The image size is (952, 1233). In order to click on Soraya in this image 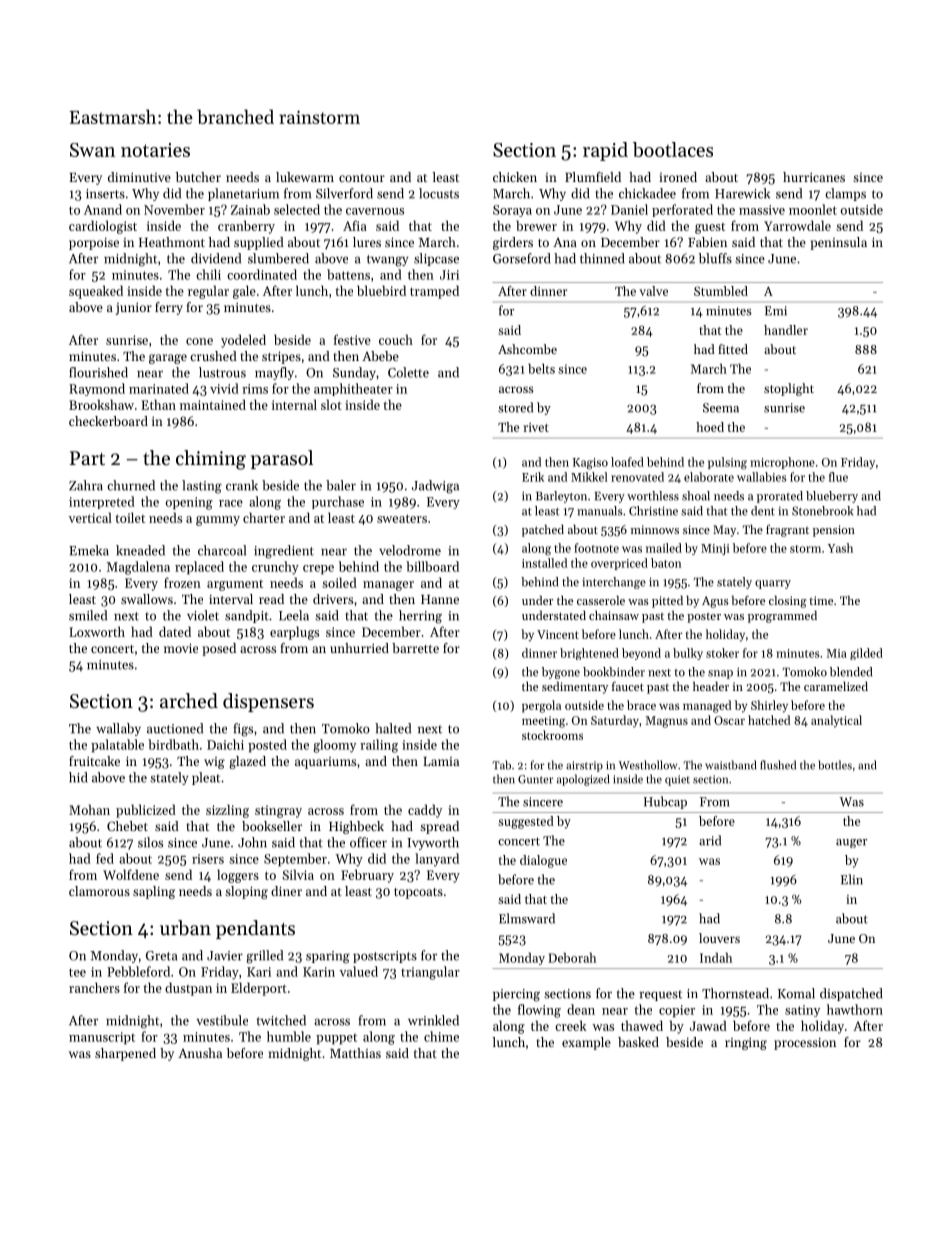, I will do `click(512, 211)`.
